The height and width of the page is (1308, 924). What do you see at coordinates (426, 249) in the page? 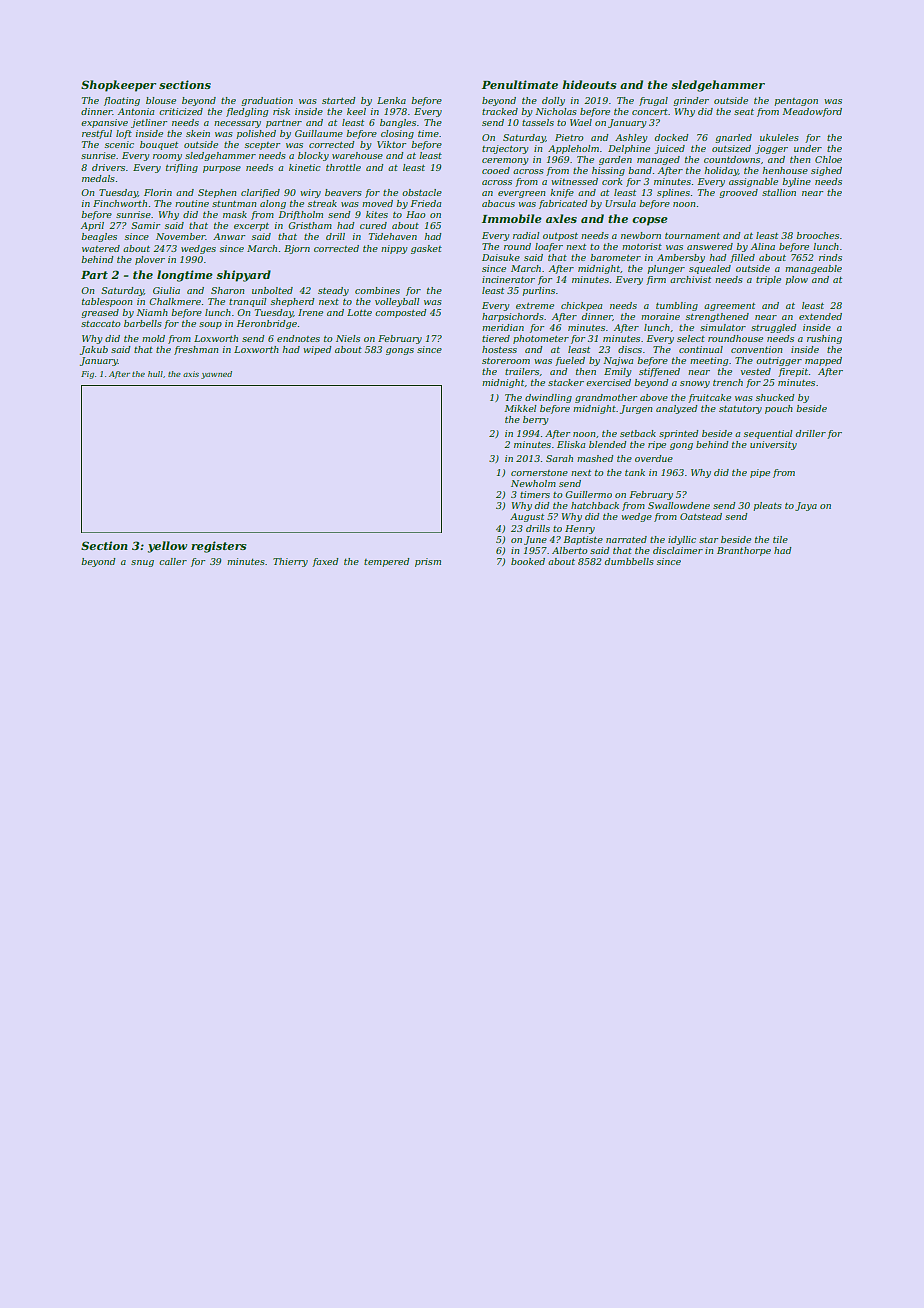
I see `gasket` at bounding box center [426, 249].
